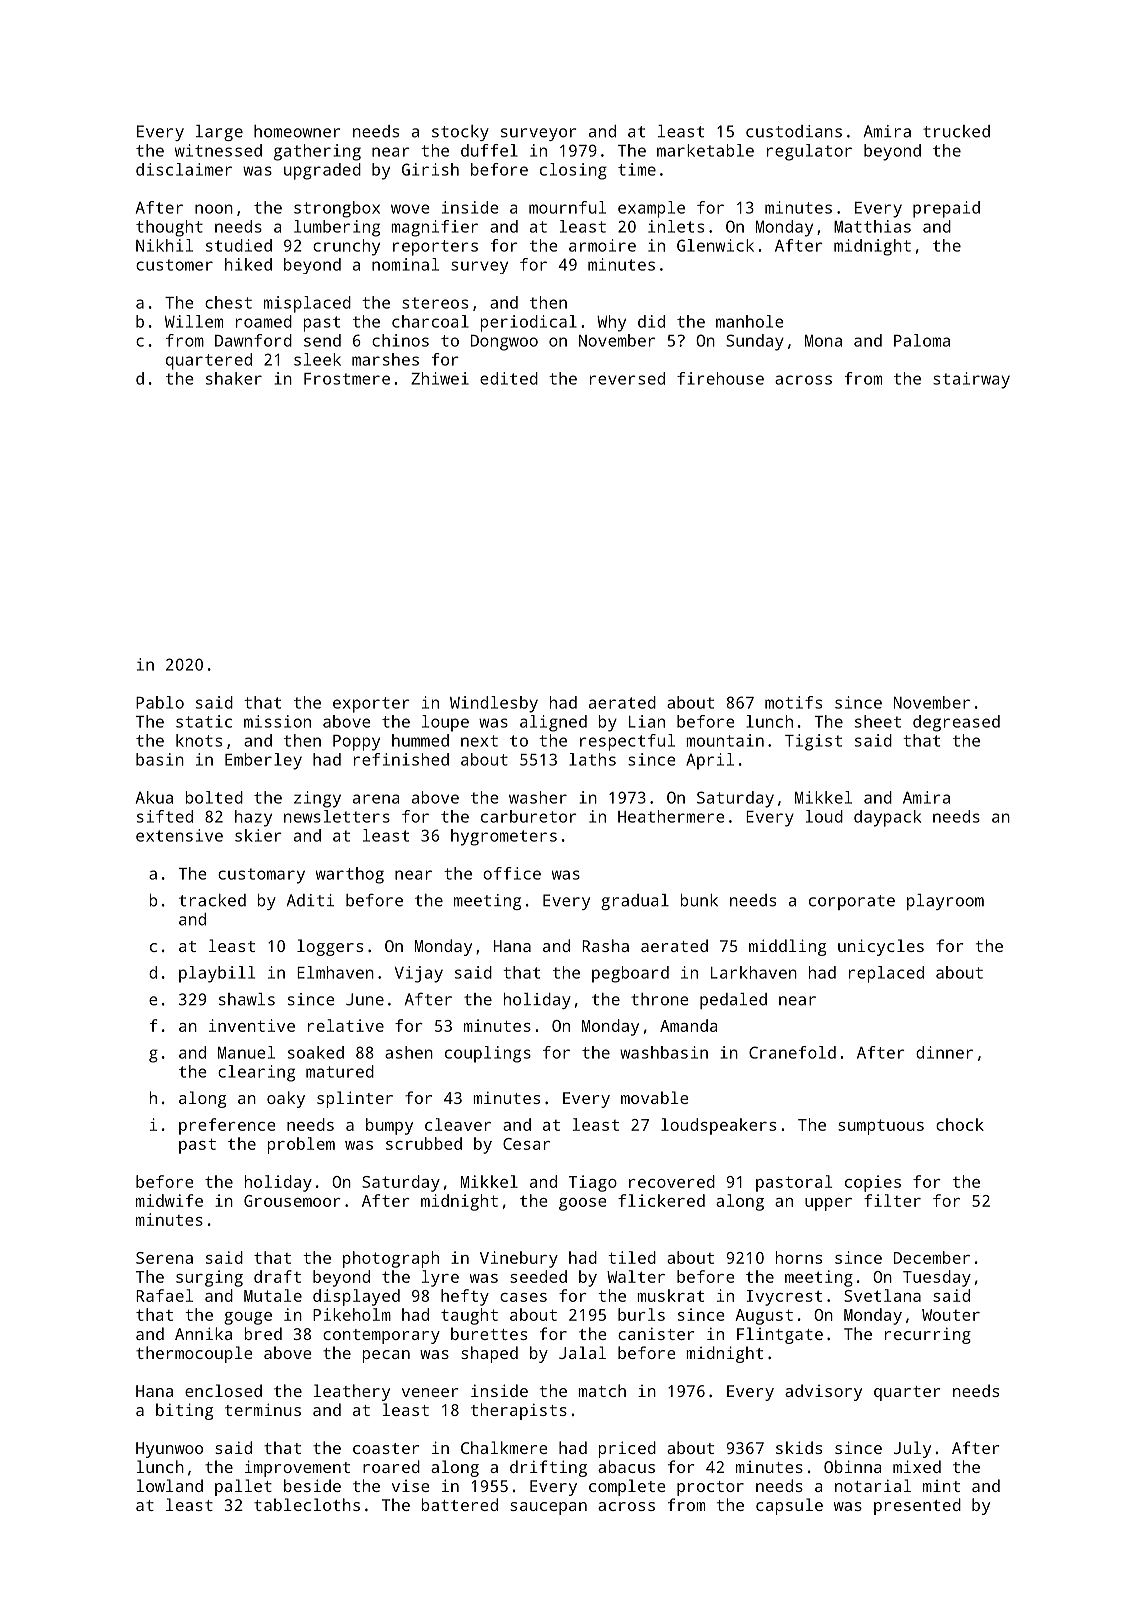  What do you see at coordinates (418, 974) in the screenshot?
I see `Vijay` at bounding box center [418, 974].
